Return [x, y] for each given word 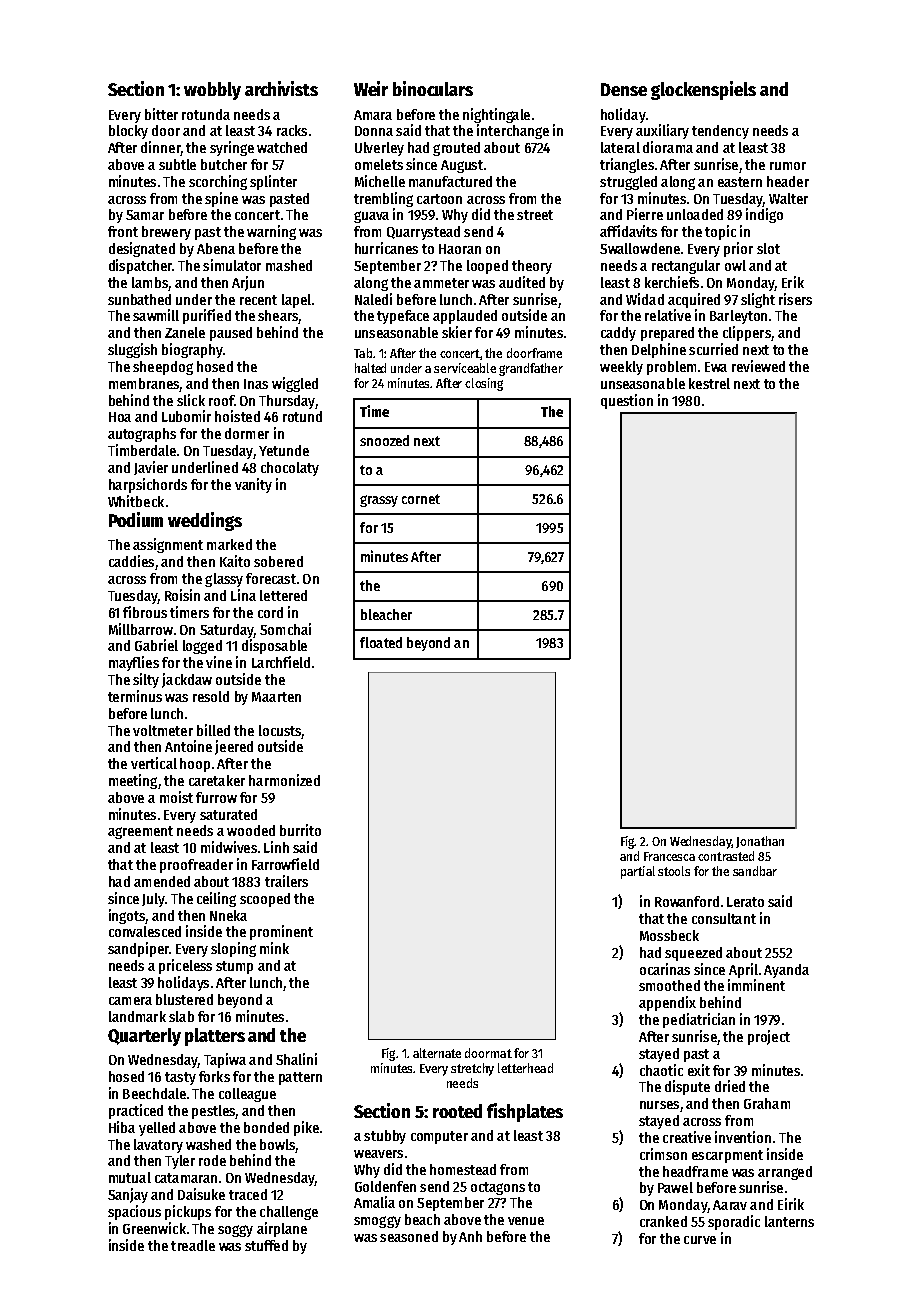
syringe [232, 148]
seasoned [409, 1236]
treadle [193, 1245]
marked [229, 544]
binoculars [433, 88]
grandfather [531, 369]
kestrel [709, 383]
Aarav [730, 1205]
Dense [624, 89]
